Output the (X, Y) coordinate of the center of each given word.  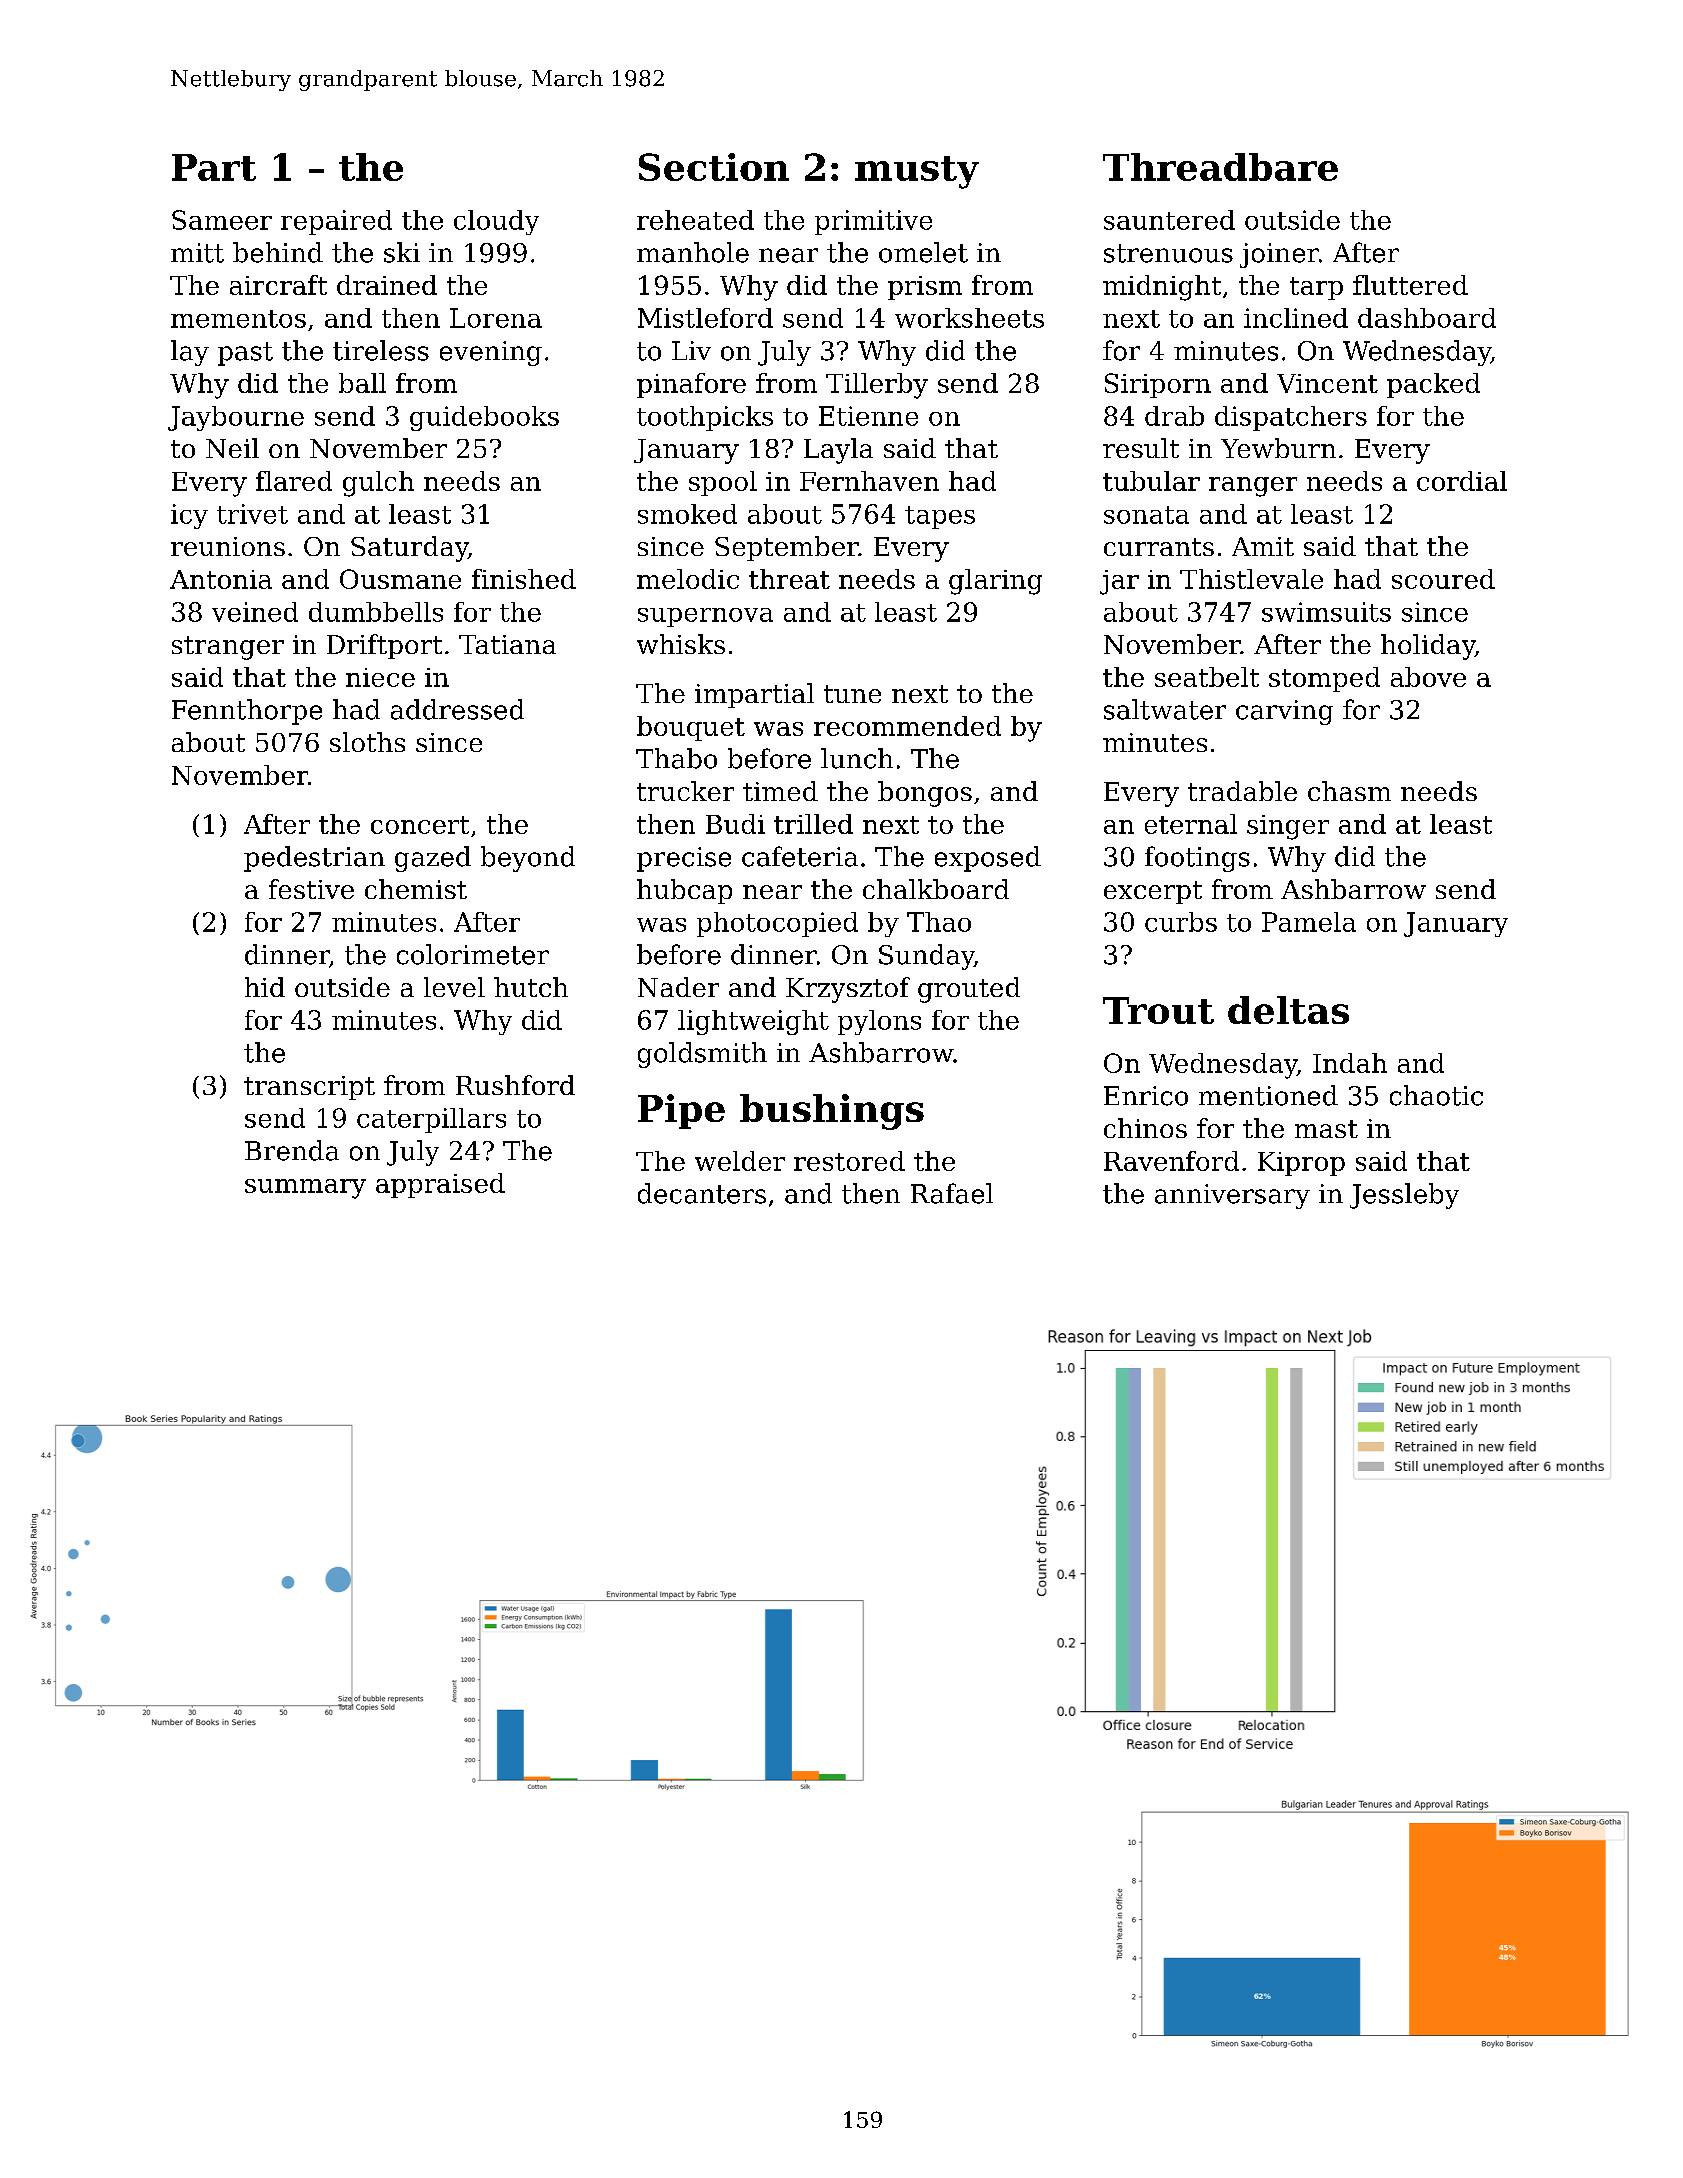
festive (311, 889)
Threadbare (1220, 167)
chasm (1349, 791)
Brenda (292, 1150)
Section (714, 167)
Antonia (221, 579)
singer (1288, 827)
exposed (988, 859)
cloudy (496, 222)
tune (852, 694)
